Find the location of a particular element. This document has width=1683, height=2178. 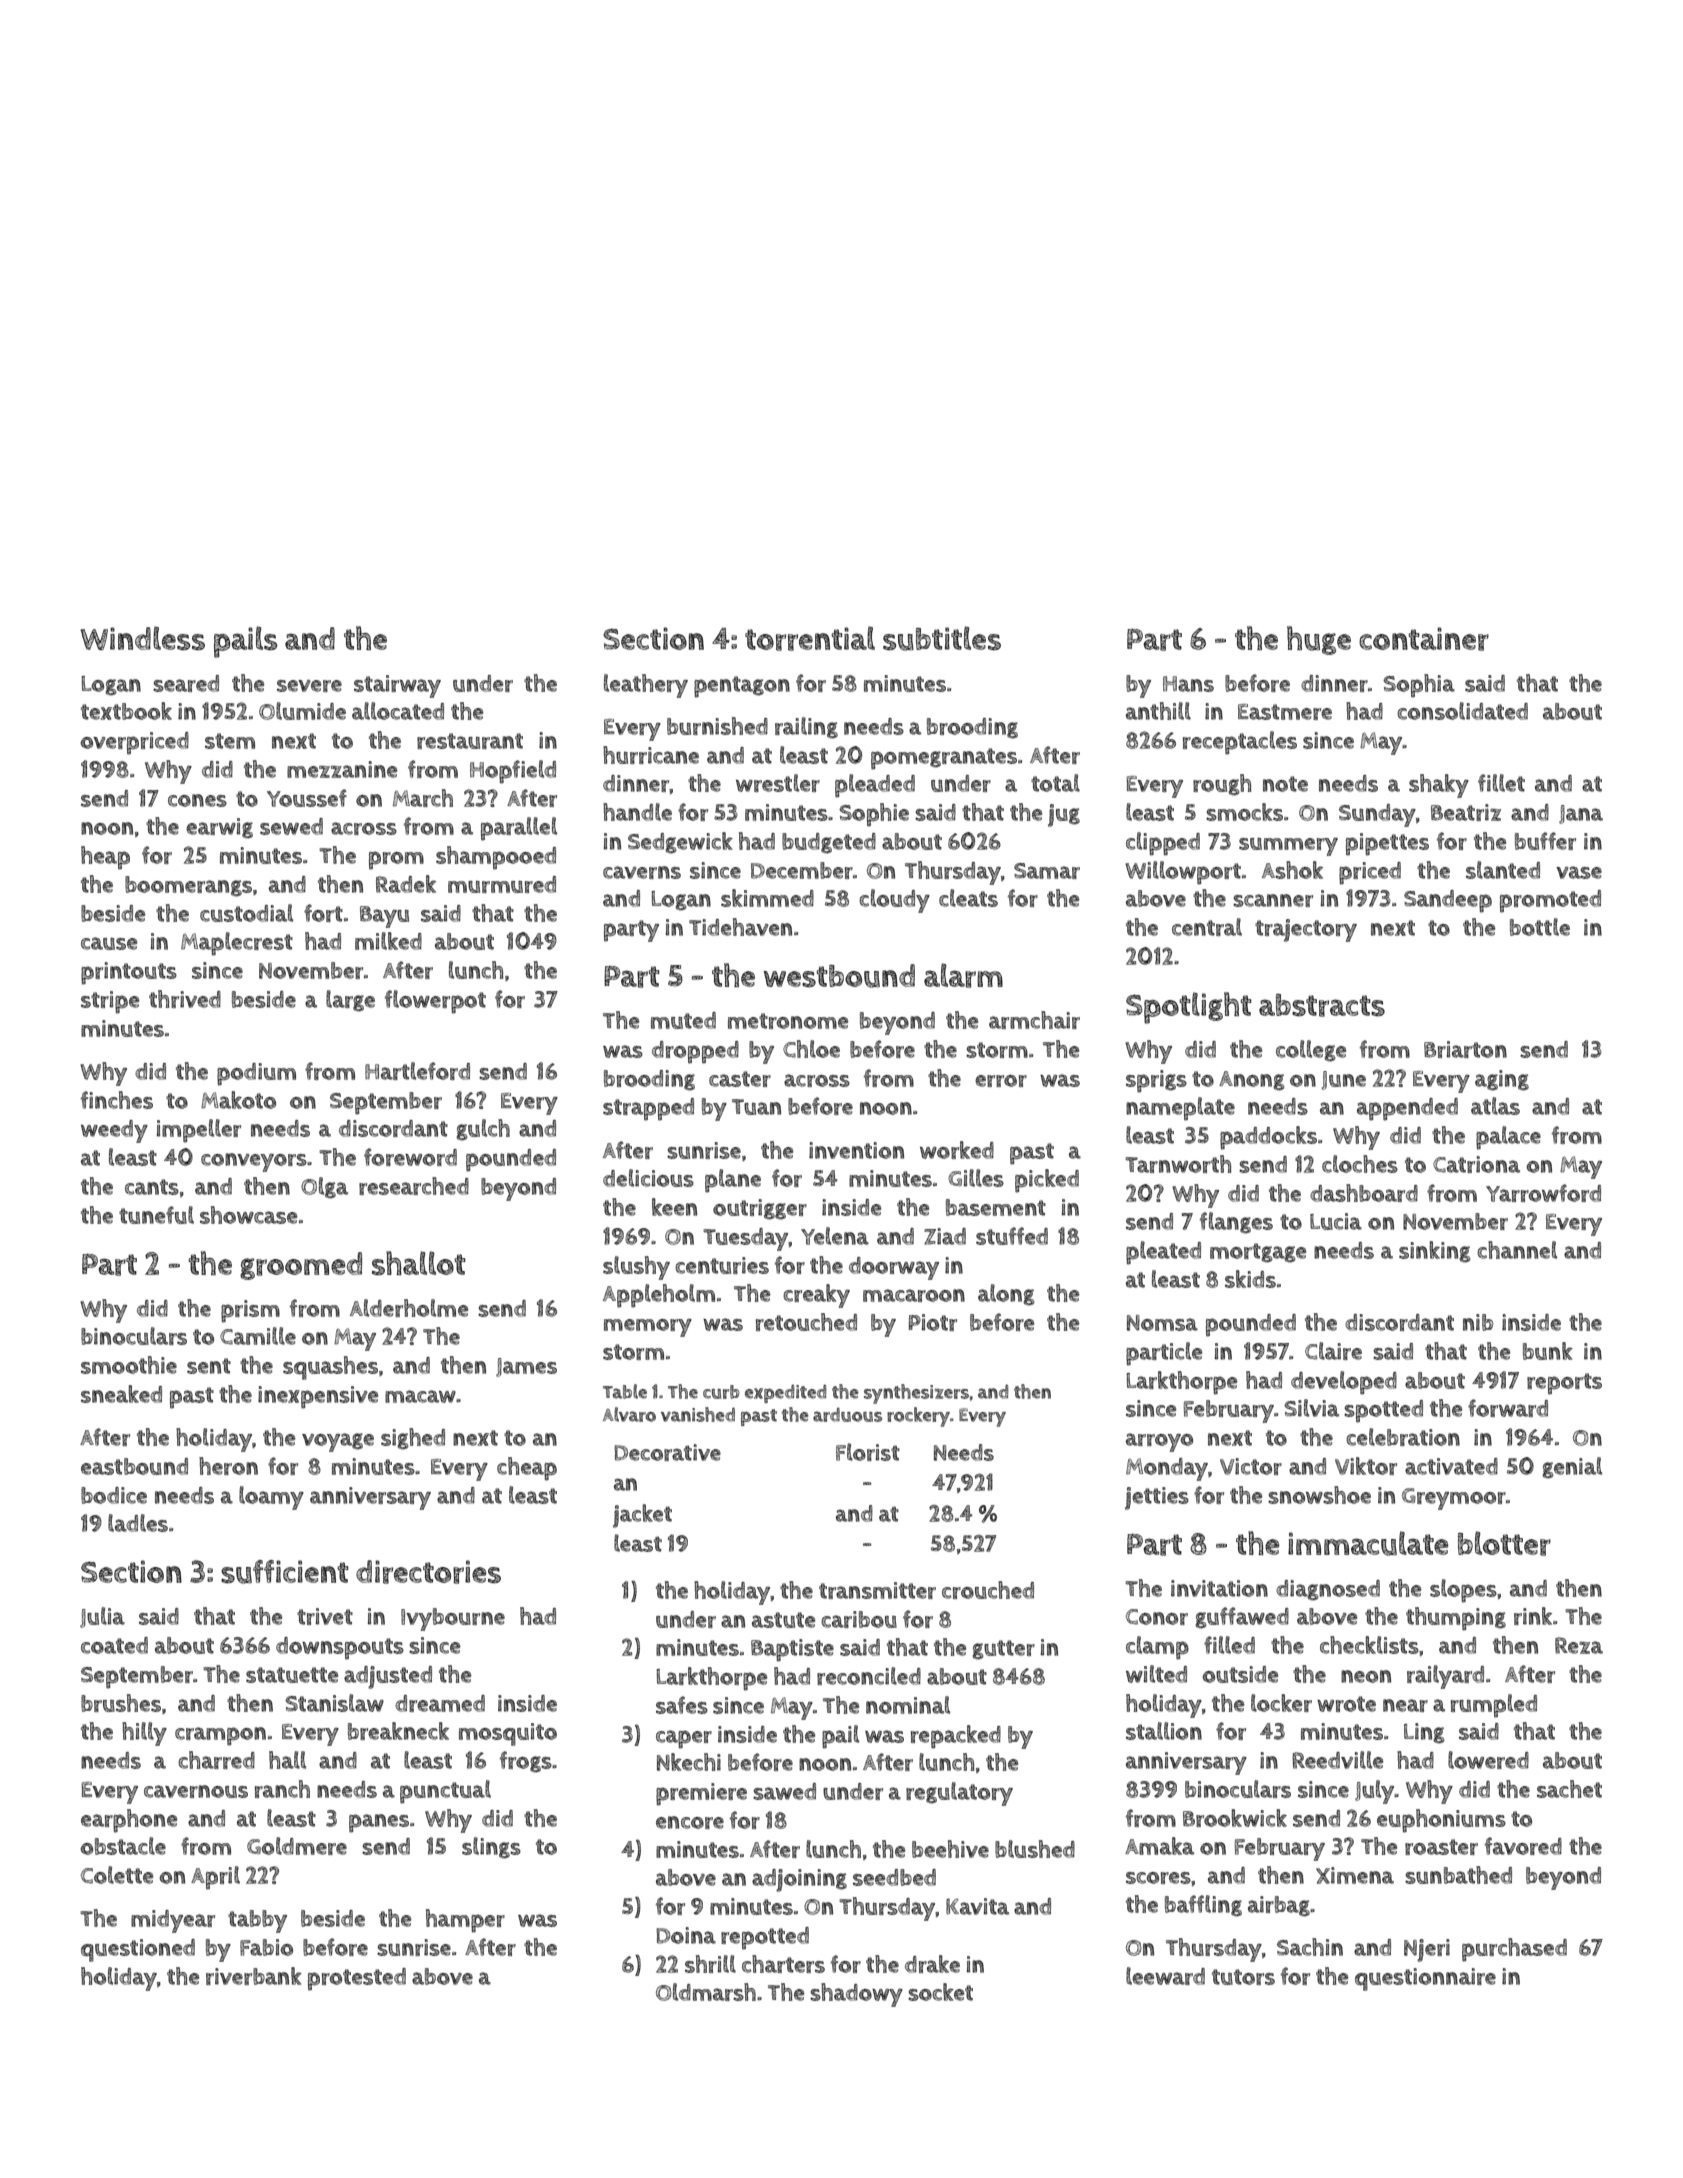

custodial is located at coordinates (246, 913).
